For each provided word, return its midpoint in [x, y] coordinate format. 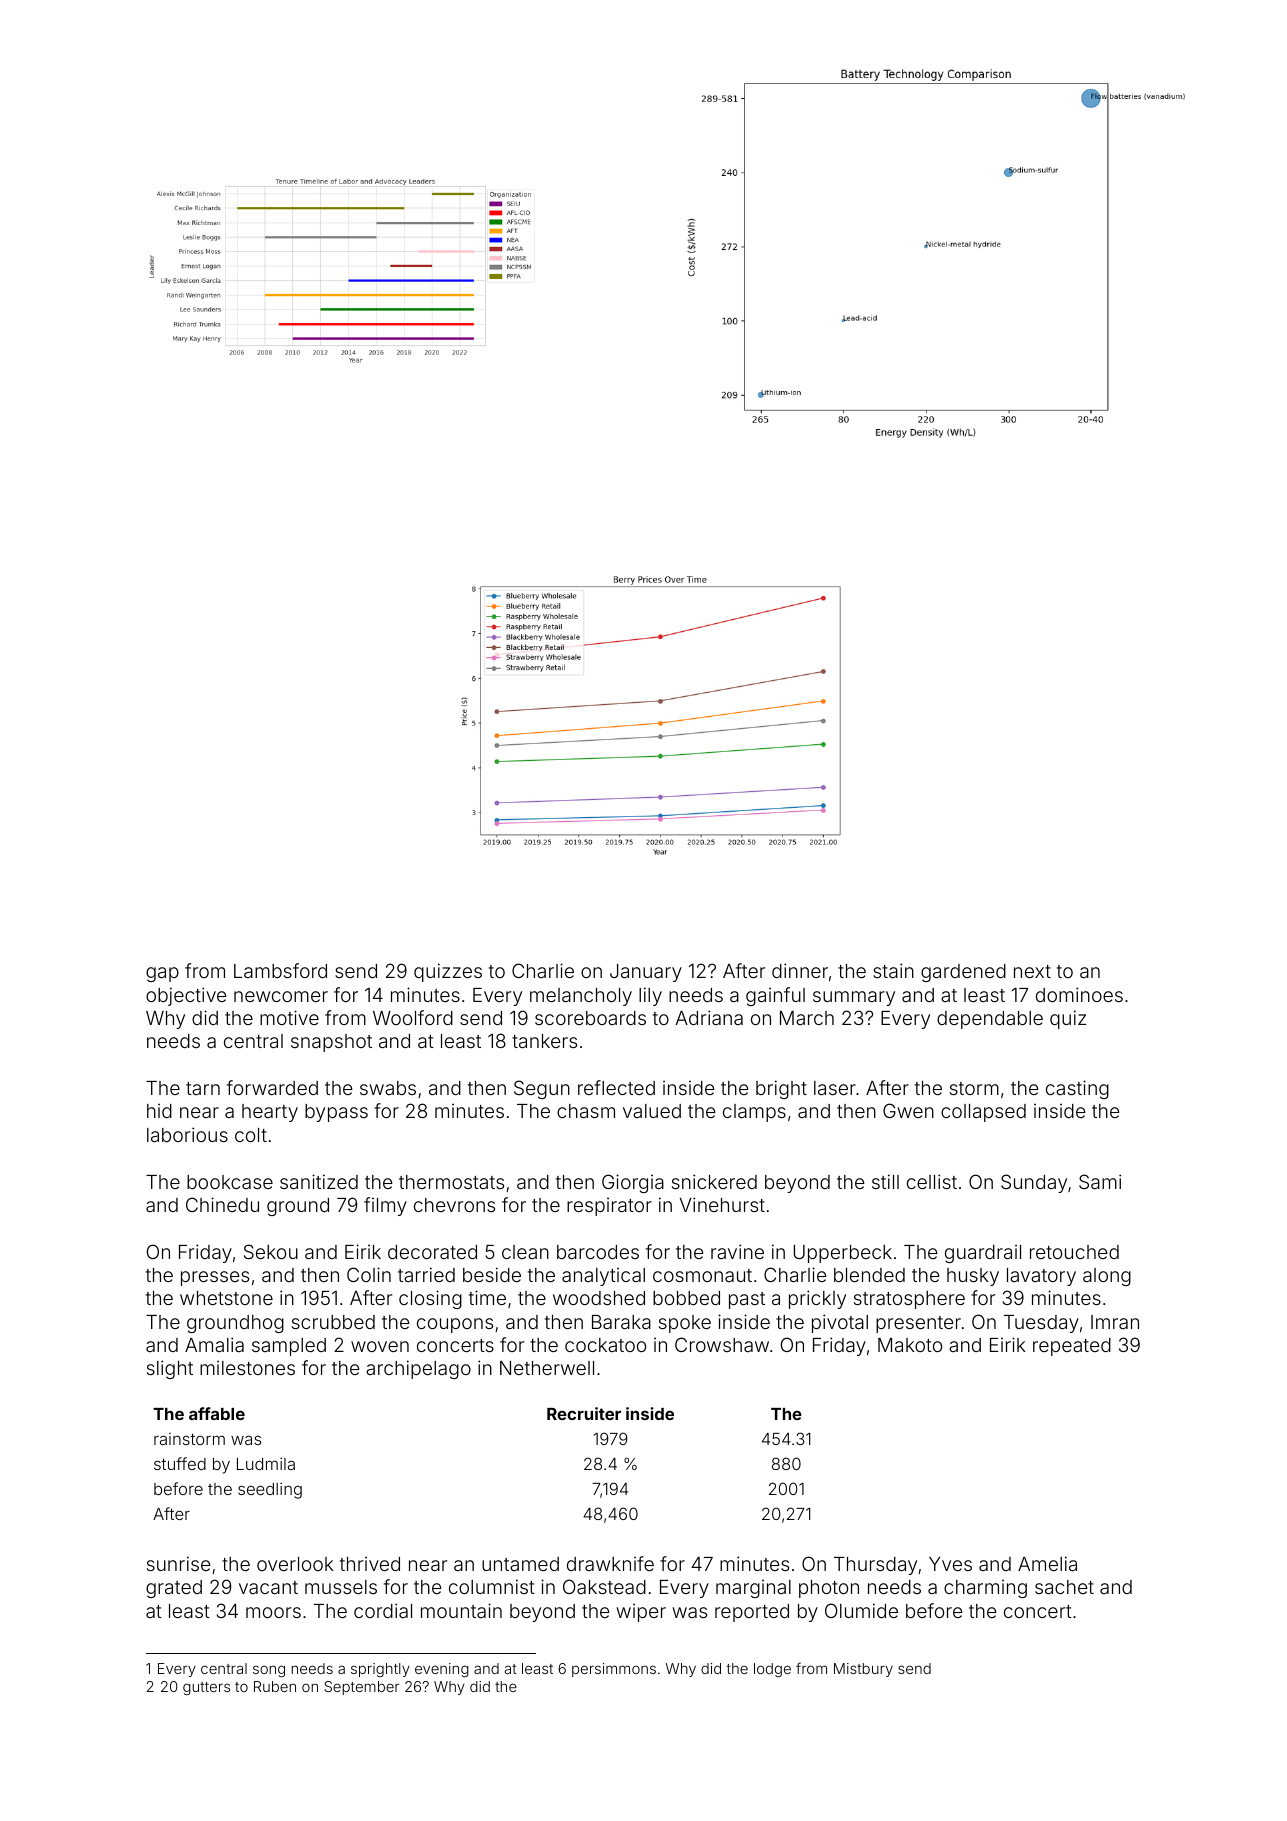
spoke [685, 1324]
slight [170, 1369]
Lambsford [280, 970]
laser [835, 1088]
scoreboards [590, 1018]
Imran [1115, 1322]
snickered [714, 1181]
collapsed [983, 1113]
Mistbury [863, 1670]
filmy [385, 1206]
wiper [641, 1613]
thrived [370, 1564]
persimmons [614, 1670]
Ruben [275, 1686]
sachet [1064, 1587]
